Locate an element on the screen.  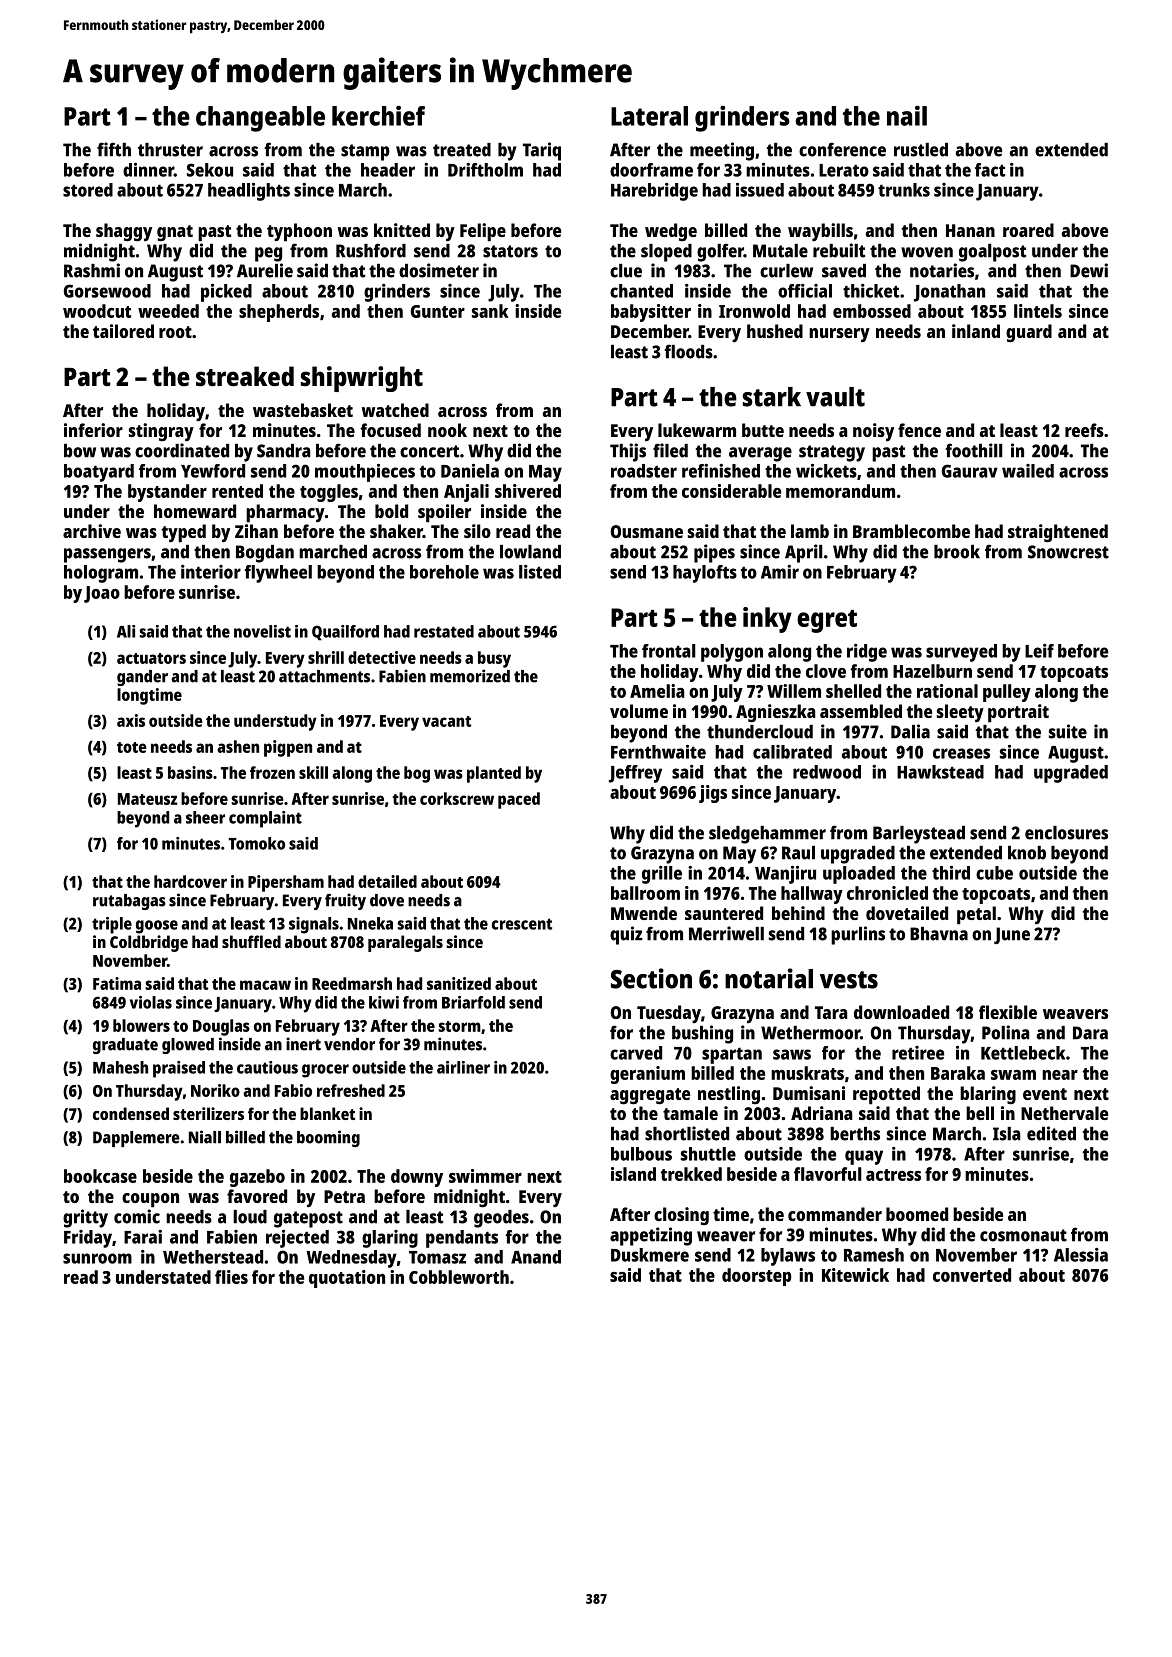
quotation is located at coordinates (347, 1279).
